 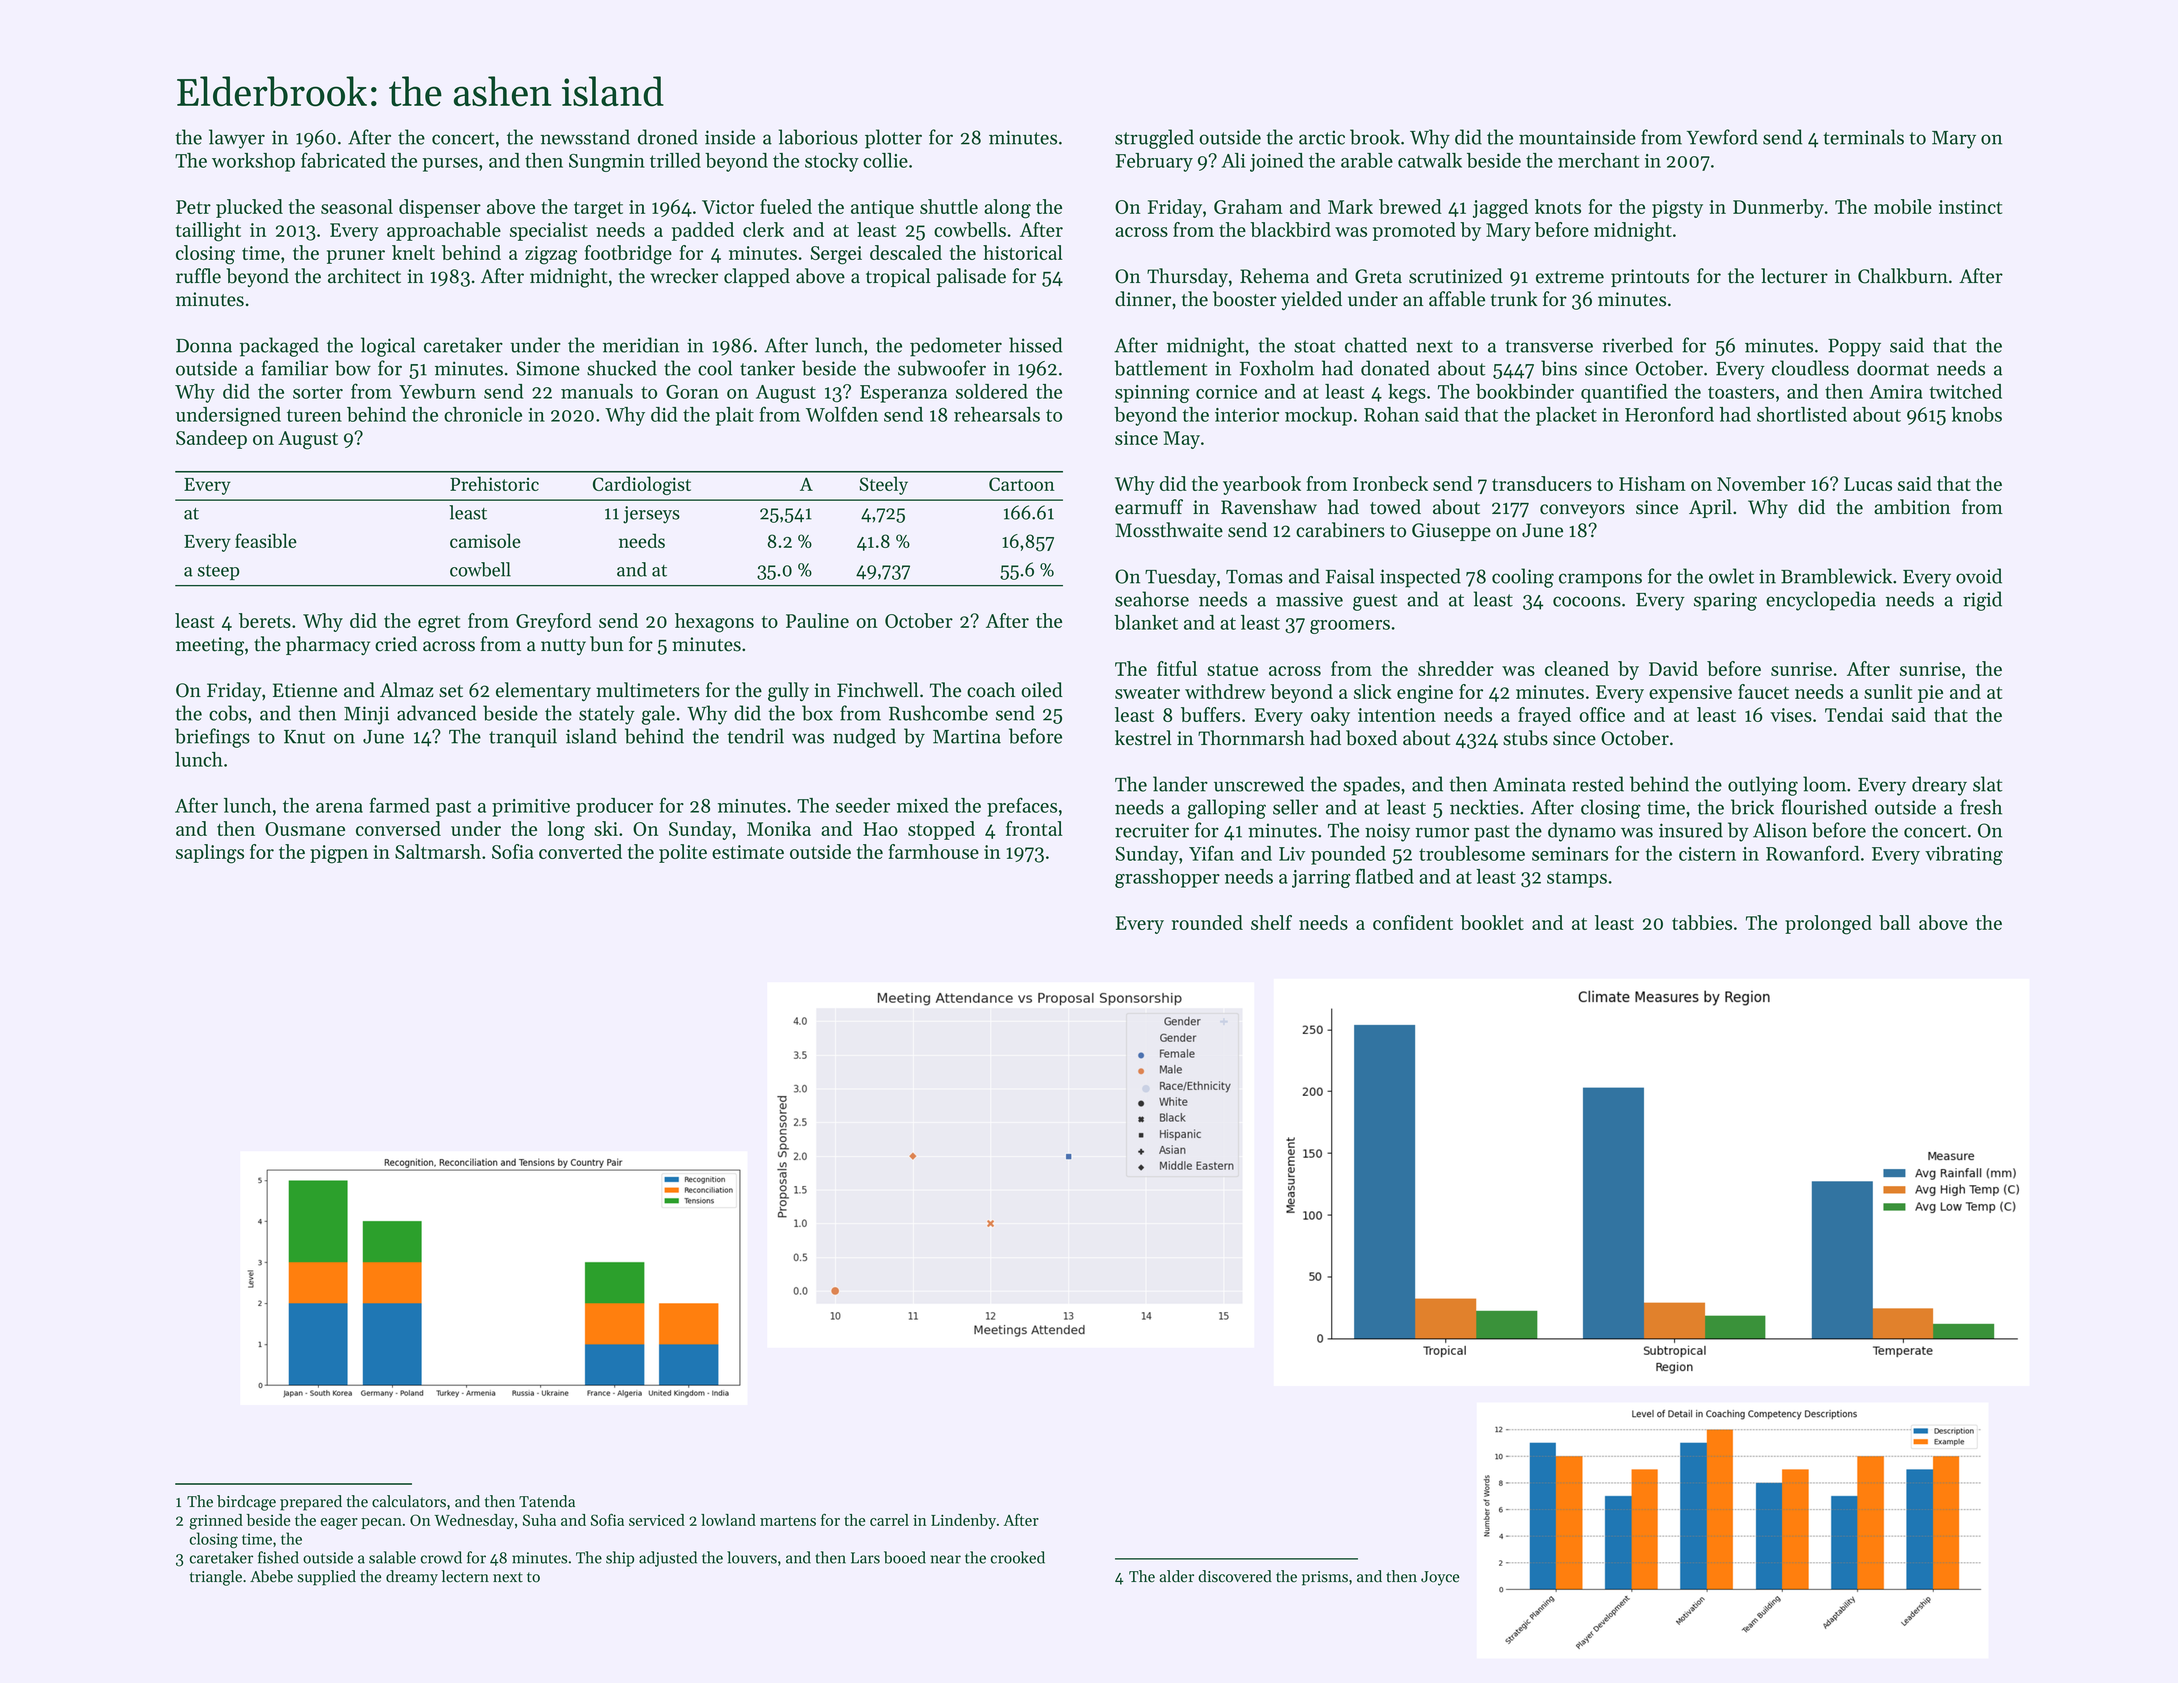 What do you see at coordinates (1034, 828) in the page?
I see `frontal` at bounding box center [1034, 828].
